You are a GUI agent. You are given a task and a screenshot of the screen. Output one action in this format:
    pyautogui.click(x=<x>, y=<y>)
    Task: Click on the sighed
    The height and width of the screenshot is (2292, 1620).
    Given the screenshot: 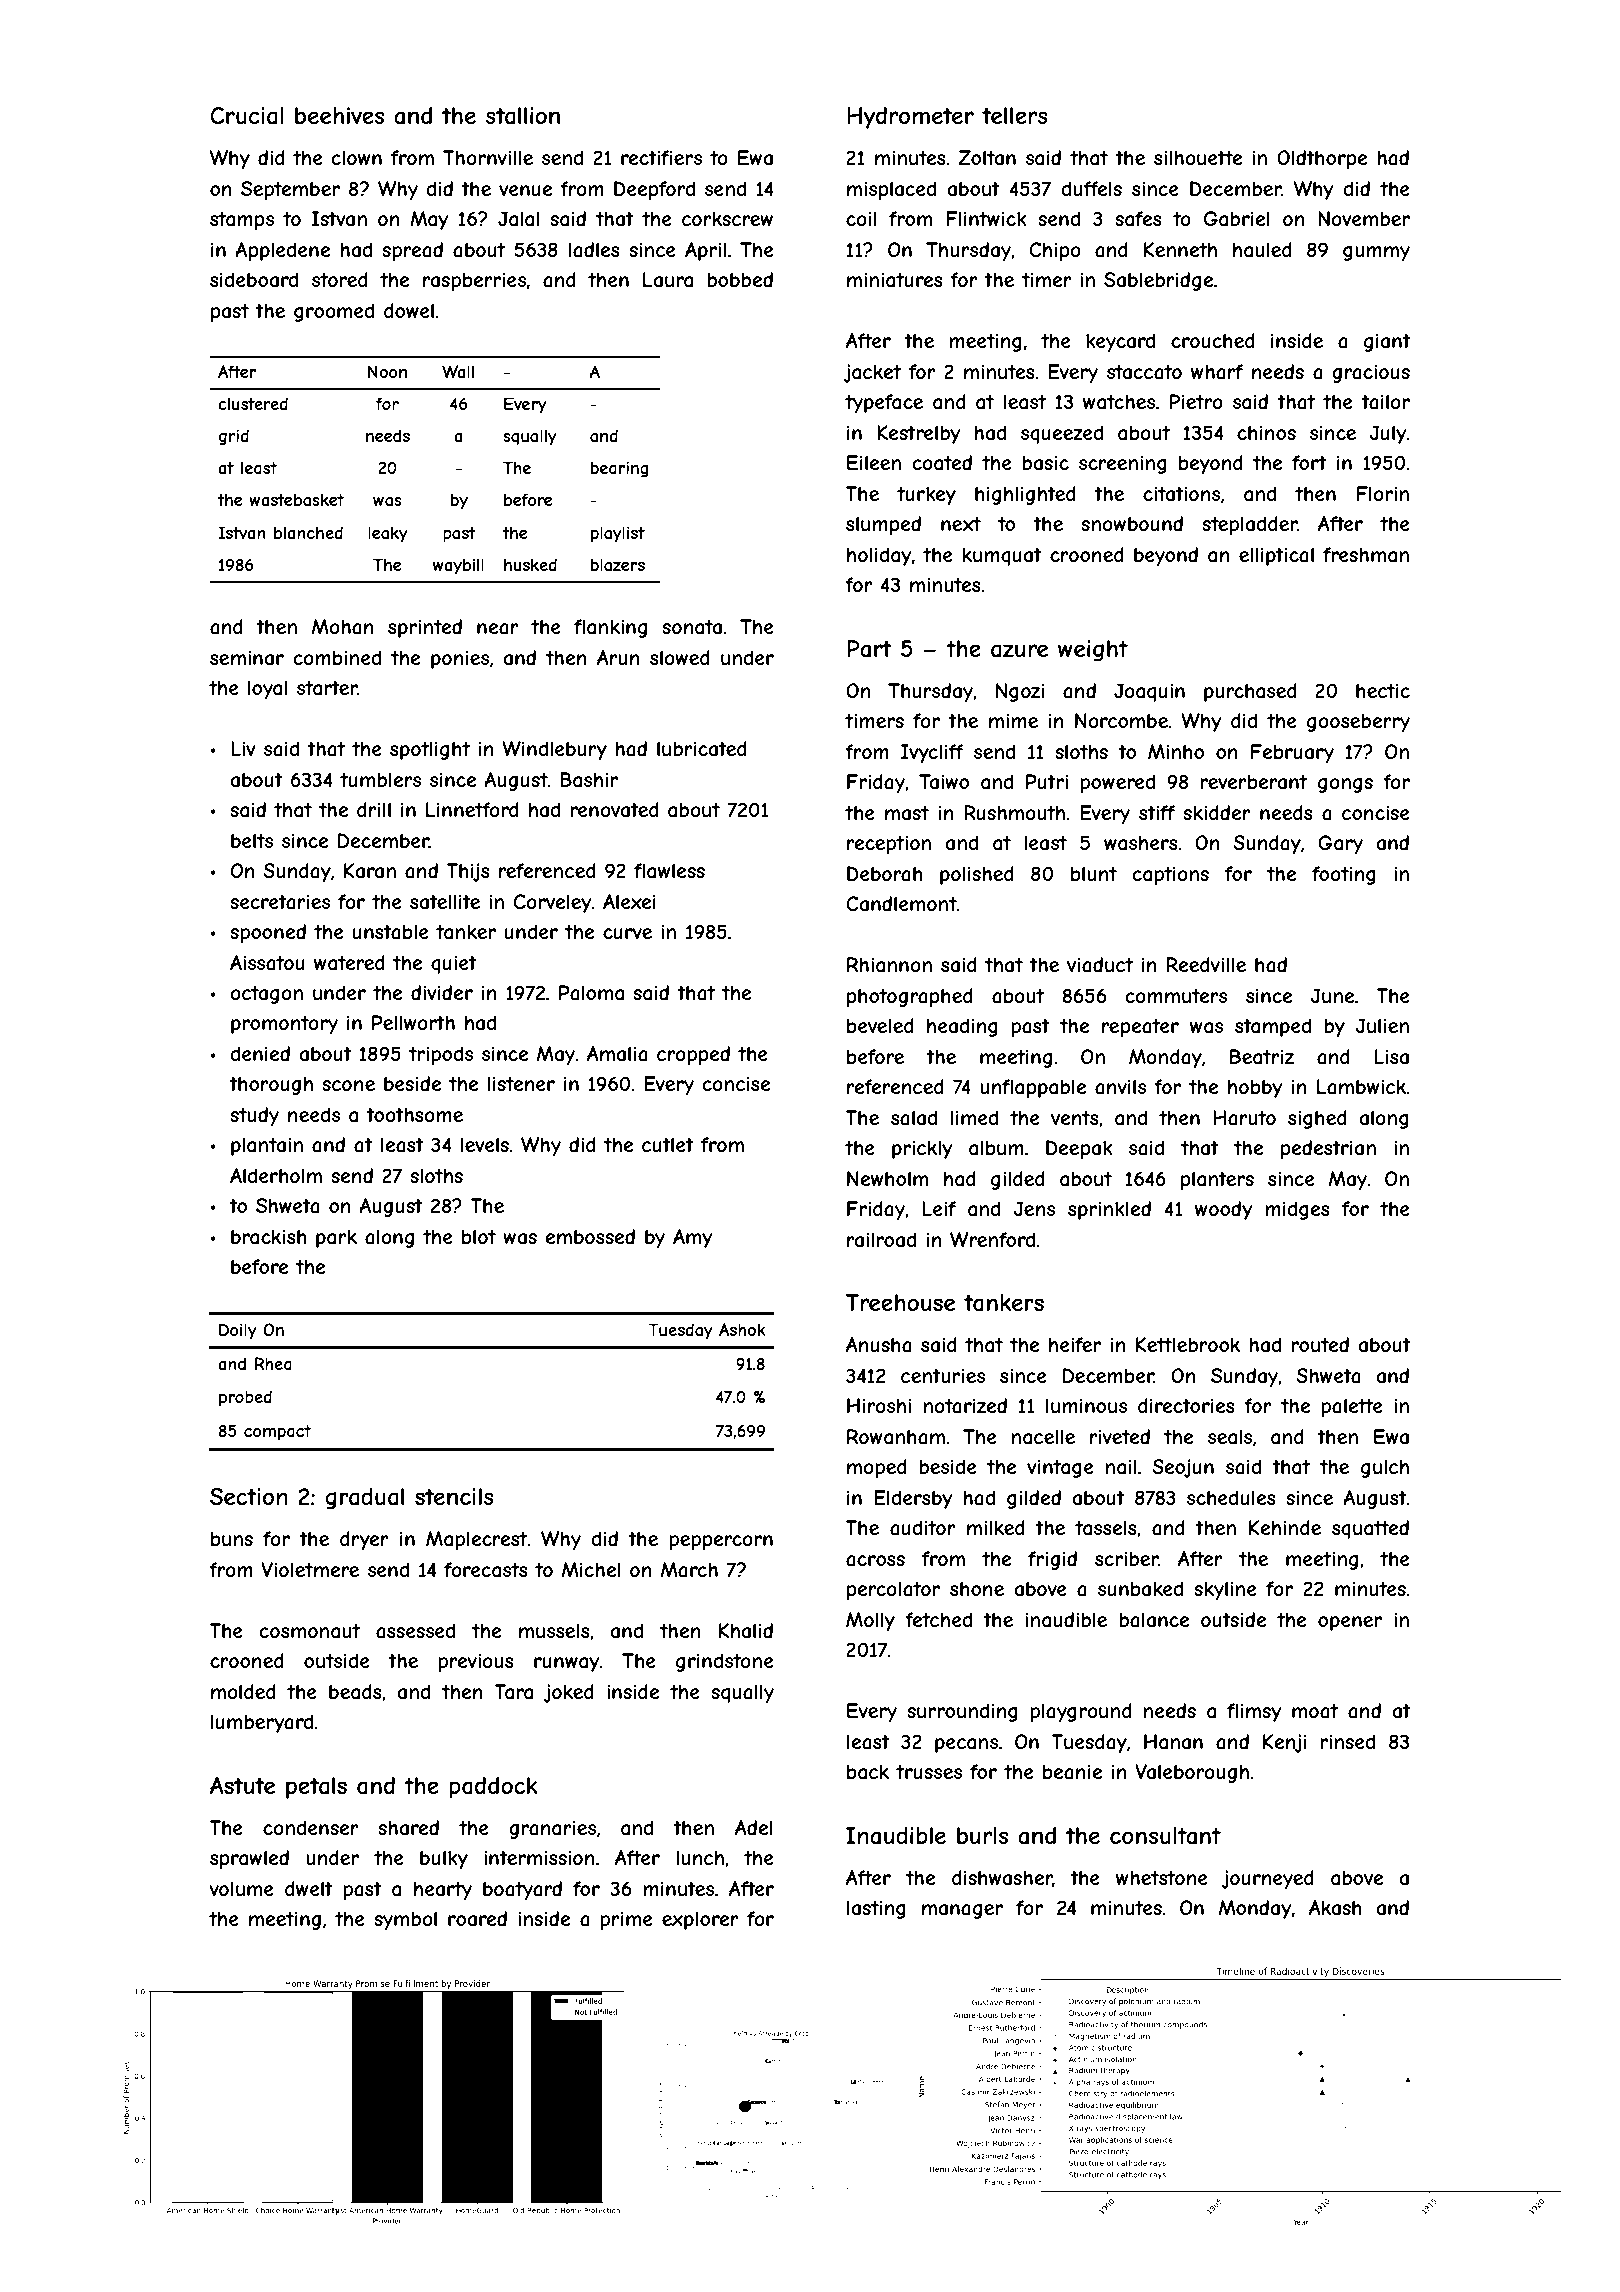 What is the action you would take?
    pyautogui.click(x=1317, y=1119)
